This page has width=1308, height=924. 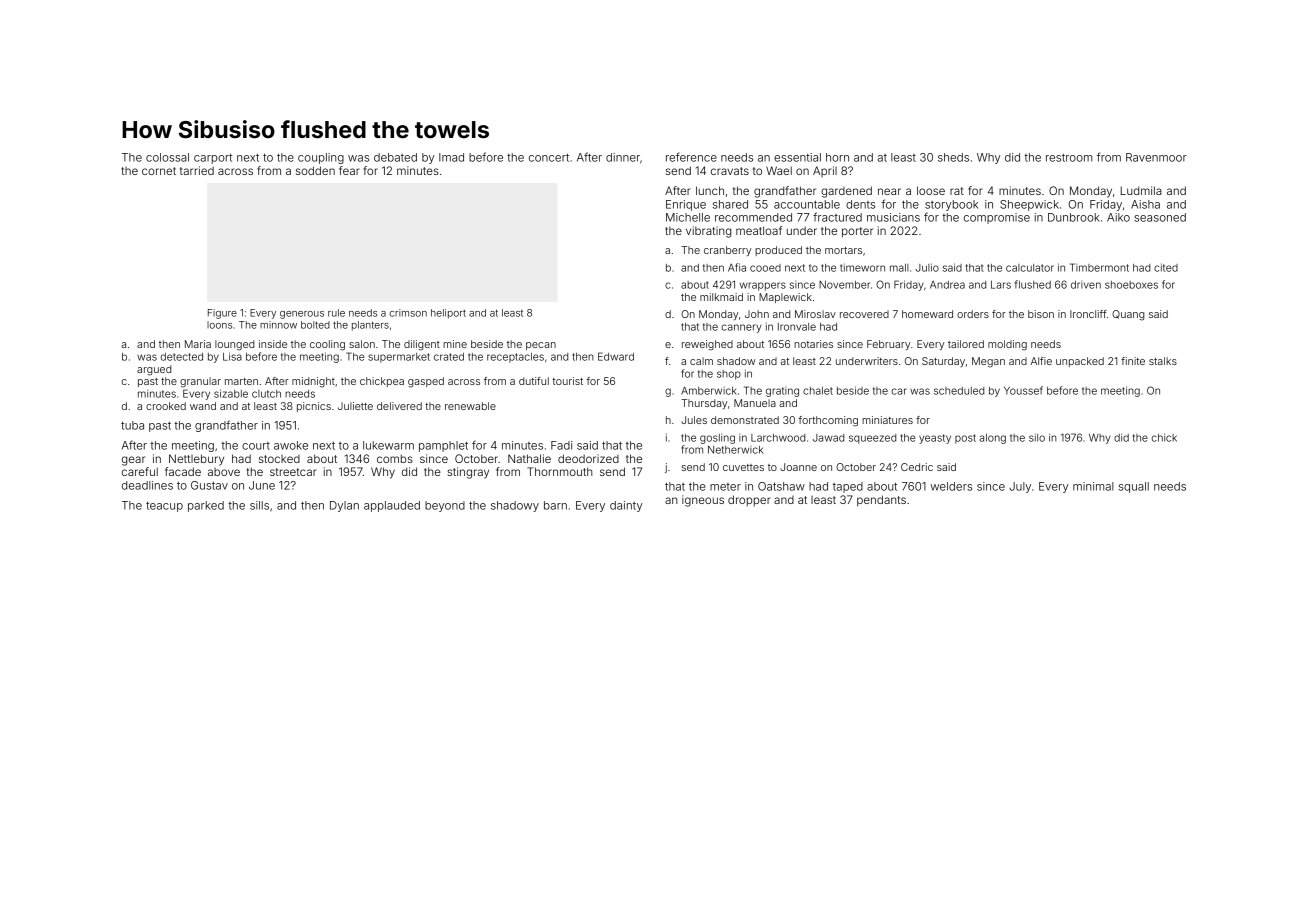 What do you see at coordinates (727, 251) in the page?
I see `cranberry` at bounding box center [727, 251].
